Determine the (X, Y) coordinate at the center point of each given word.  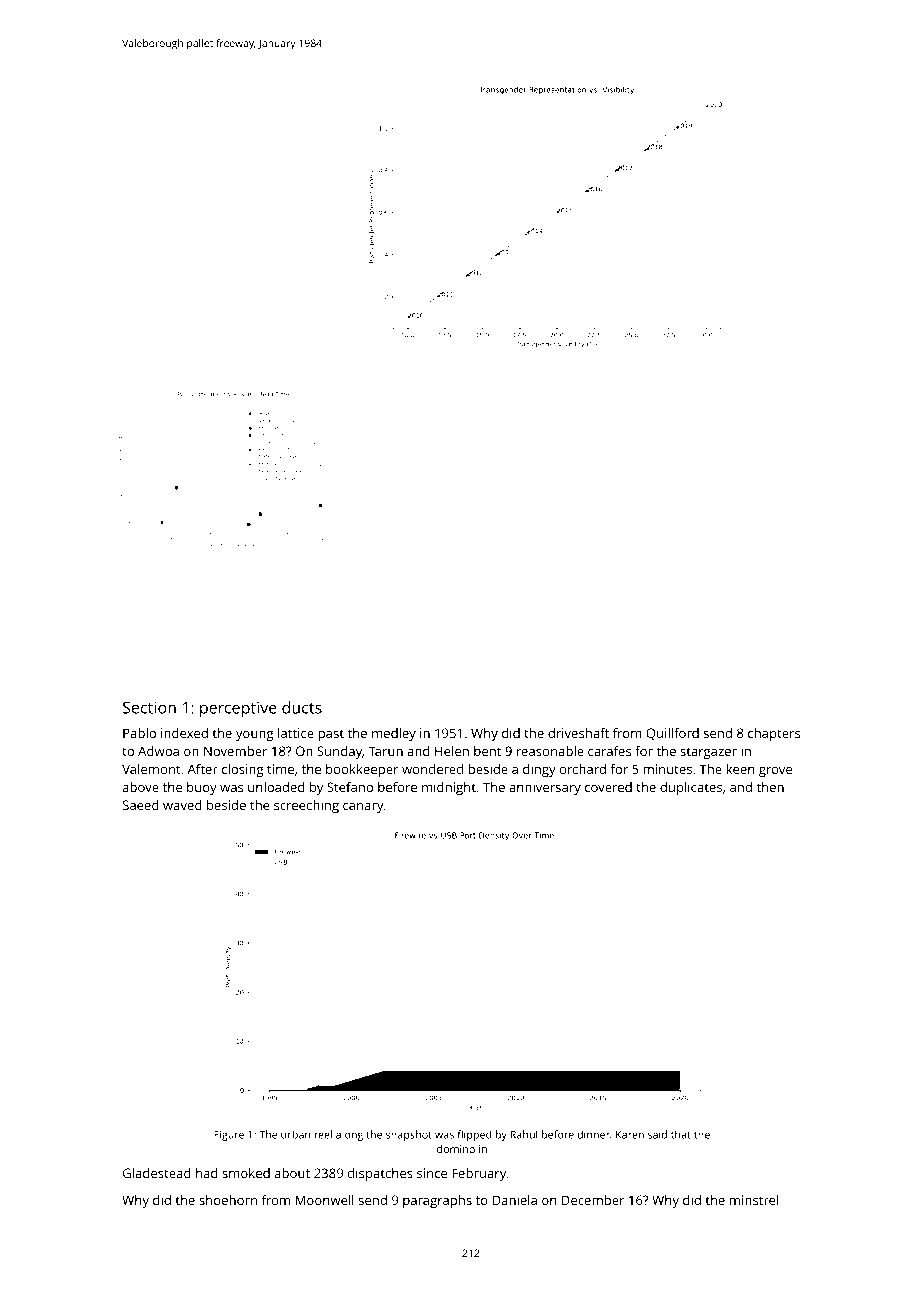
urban (295, 1134)
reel (323, 1134)
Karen (630, 1135)
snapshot (409, 1135)
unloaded (276, 787)
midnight (449, 788)
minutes (667, 769)
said (657, 1134)
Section (149, 707)
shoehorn (228, 1200)
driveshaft (578, 733)
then (770, 787)
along (349, 1135)
